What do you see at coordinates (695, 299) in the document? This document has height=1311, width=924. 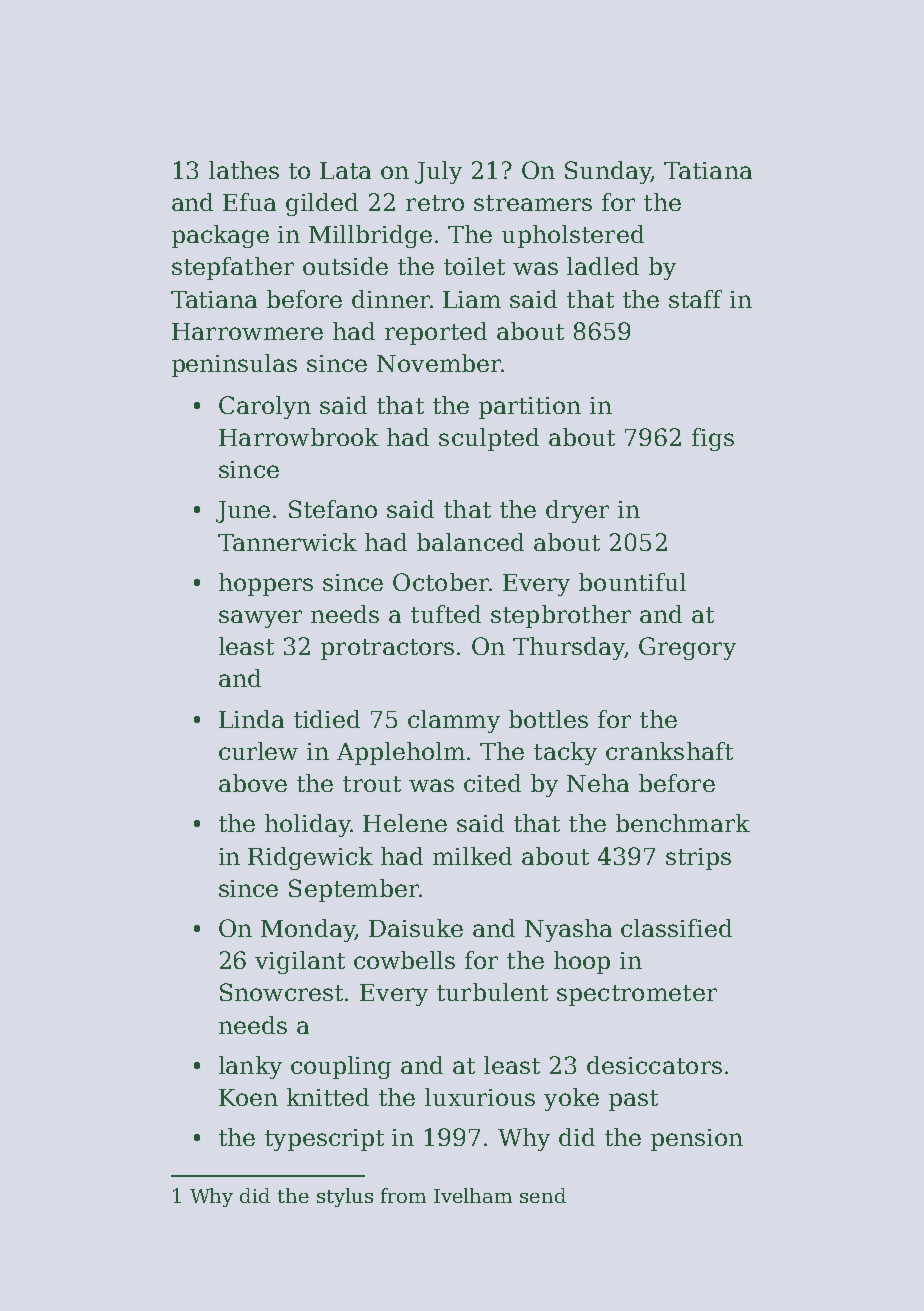 I see `staff` at bounding box center [695, 299].
